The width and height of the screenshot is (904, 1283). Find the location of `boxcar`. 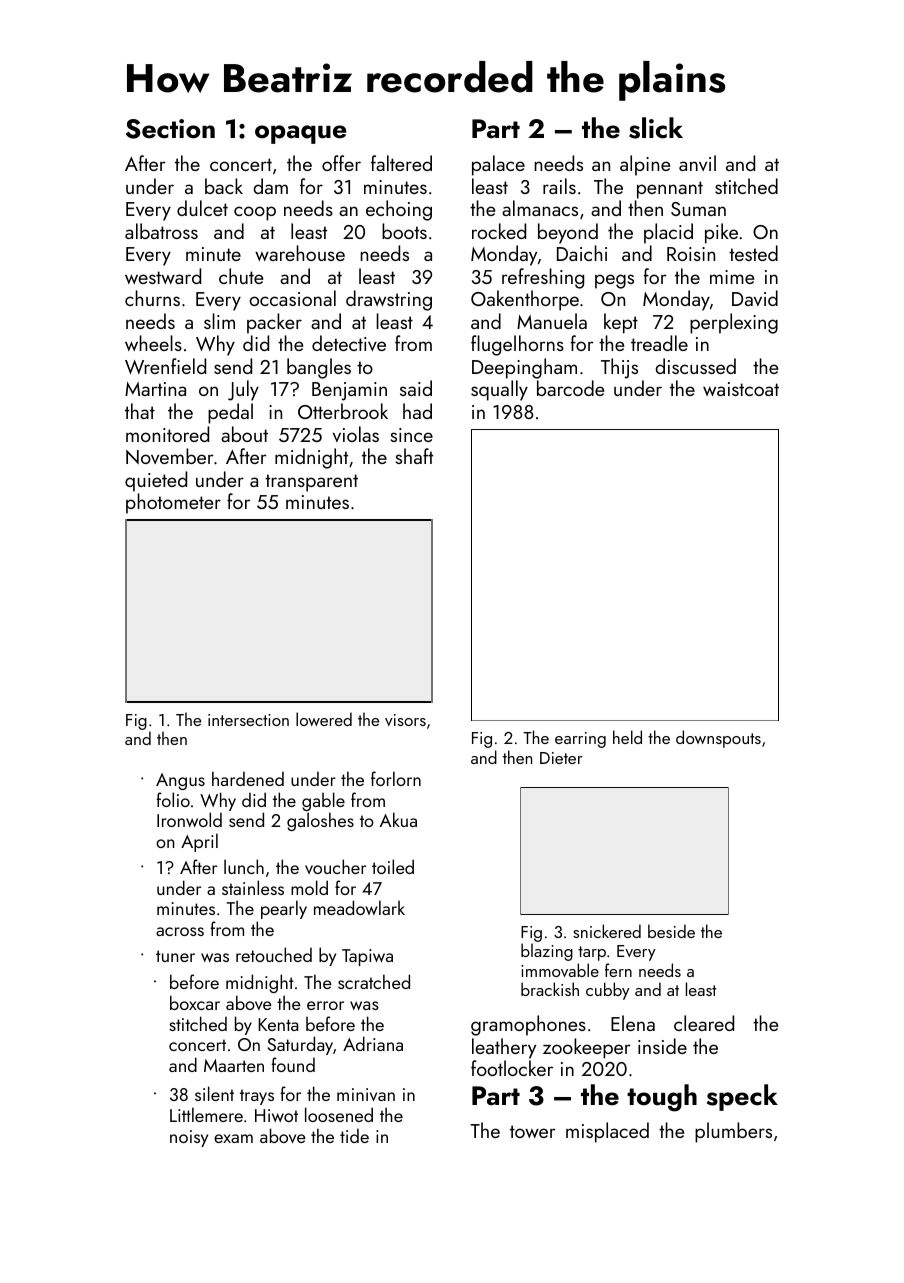

boxcar is located at coordinates (195, 1002).
